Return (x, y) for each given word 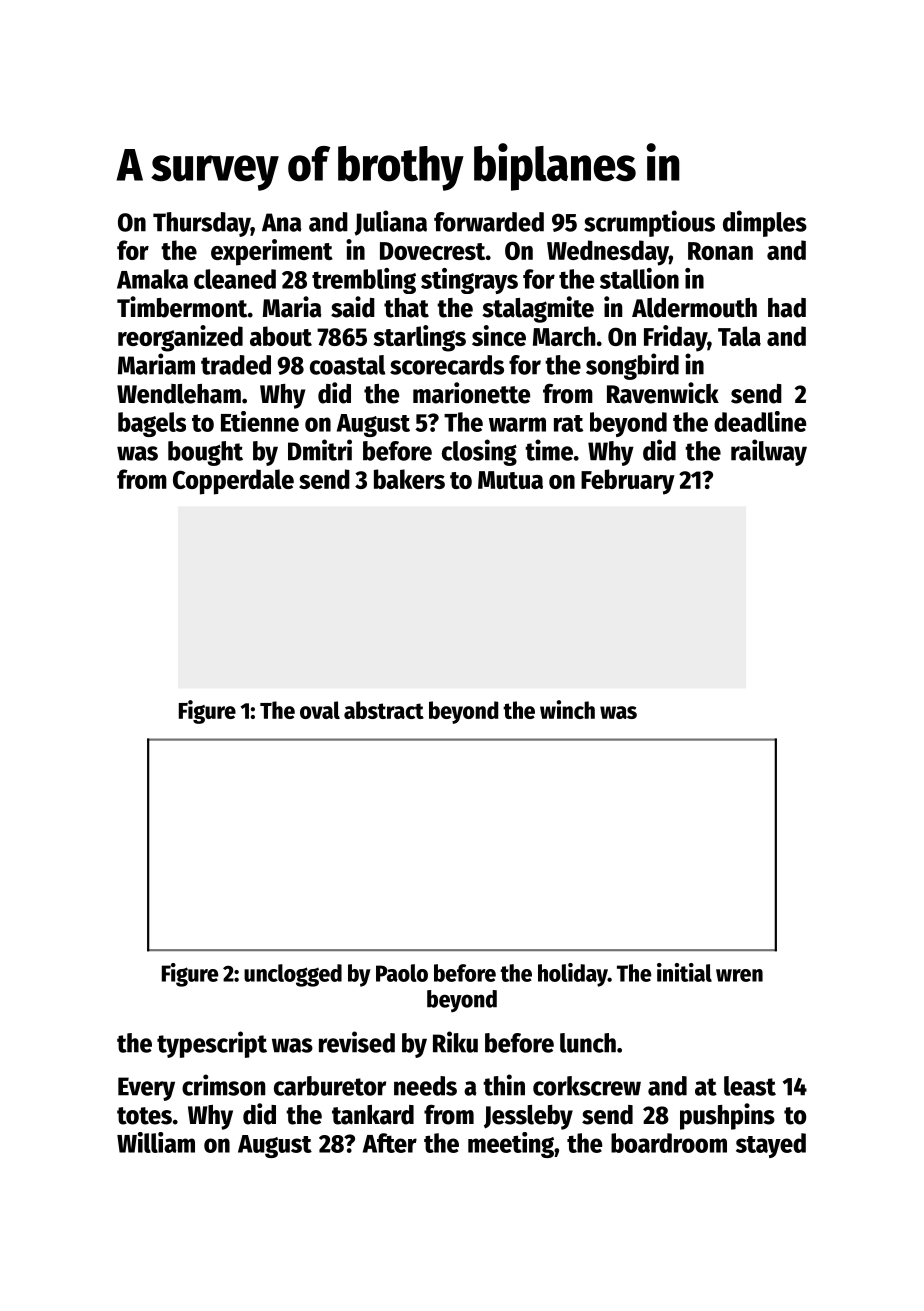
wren (739, 975)
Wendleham (179, 394)
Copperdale (233, 482)
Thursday (202, 224)
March (564, 336)
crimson (223, 1085)
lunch (588, 1043)
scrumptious (649, 223)
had (787, 308)
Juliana (391, 223)
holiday (573, 975)
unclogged (293, 975)
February (628, 482)
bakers (409, 479)
